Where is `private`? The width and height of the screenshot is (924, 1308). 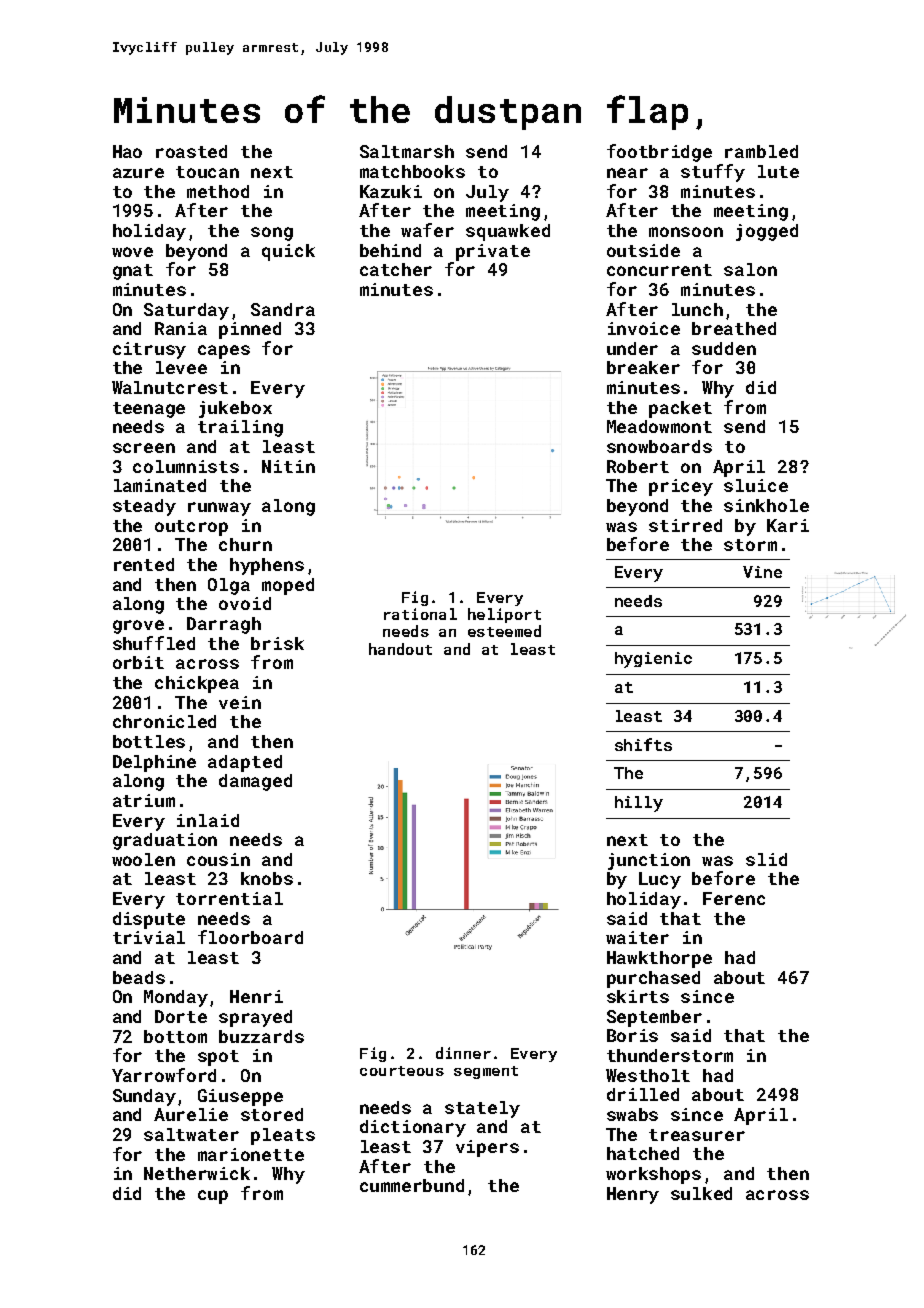 private is located at coordinates (493, 252).
